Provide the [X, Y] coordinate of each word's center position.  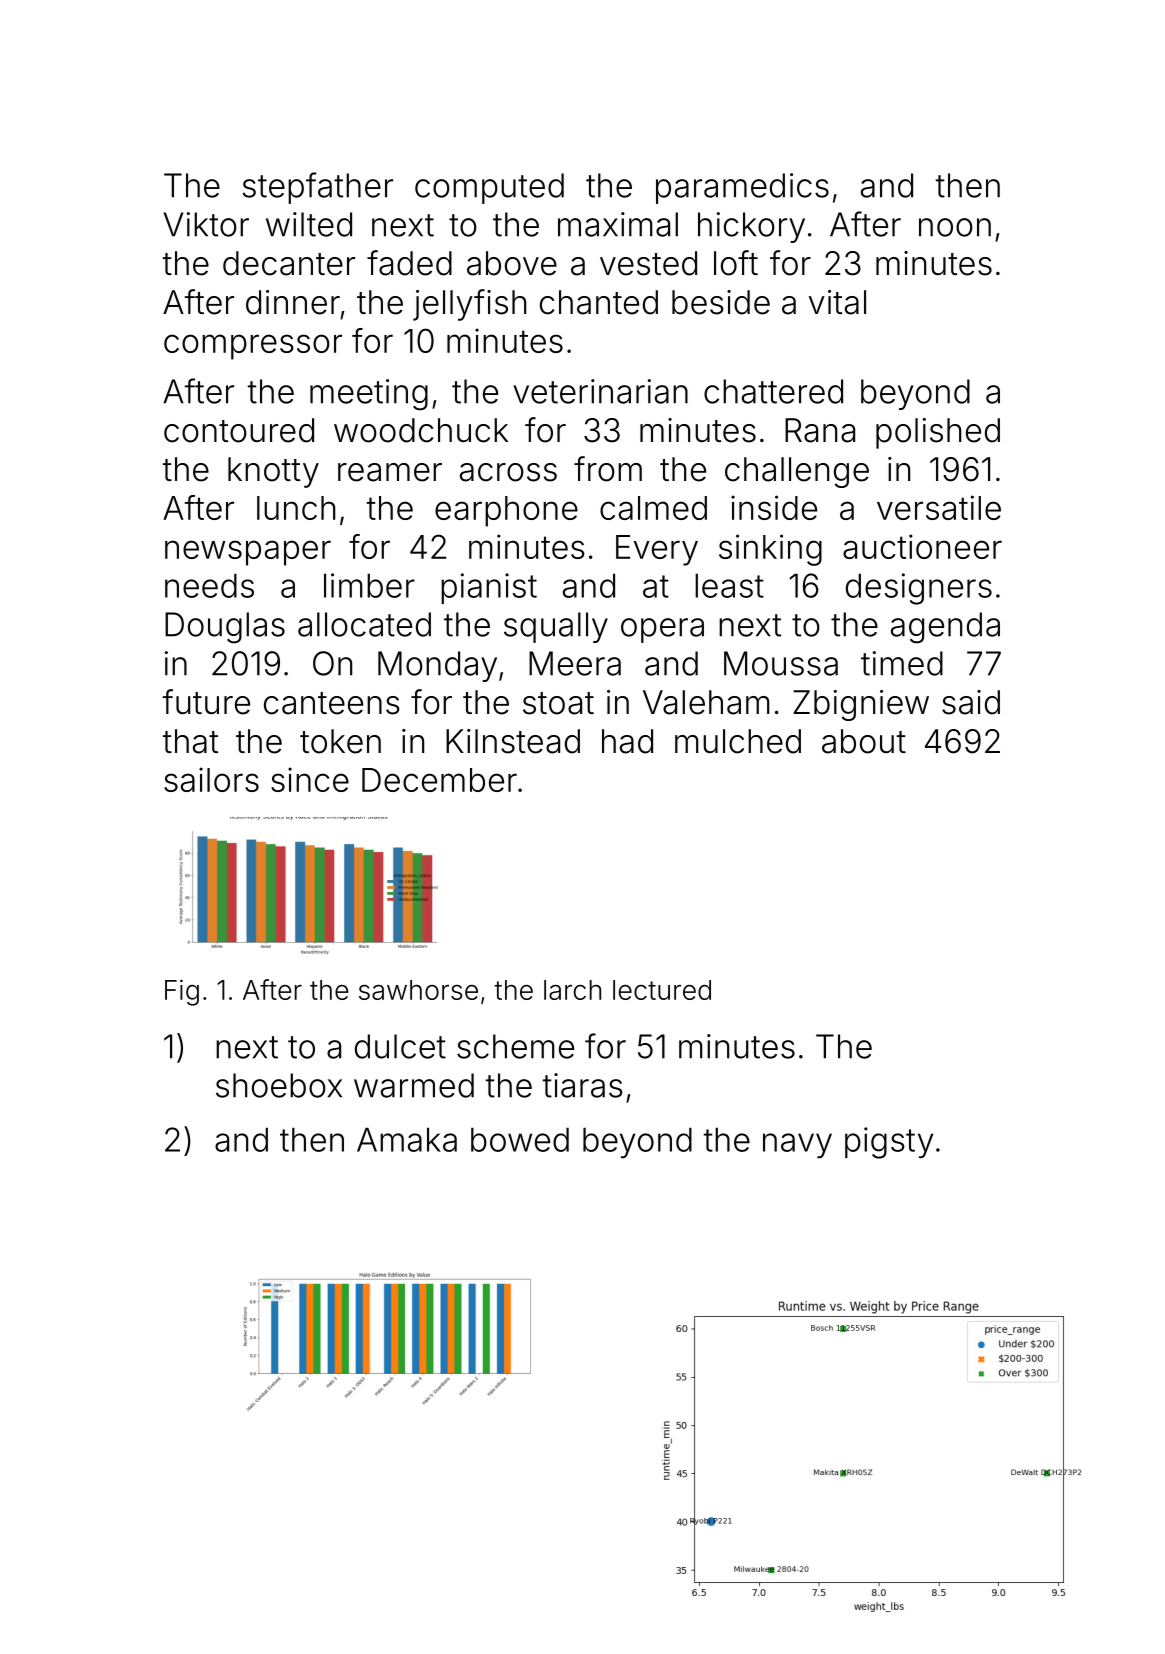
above [512, 263]
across [508, 472]
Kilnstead [513, 741]
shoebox [279, 1085]
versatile [939, 507]
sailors [211, 779]
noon [955, 227]
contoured [239, 430]
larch [572, 990]
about [864, 741]
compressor [253, 347]
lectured [662, 990]
